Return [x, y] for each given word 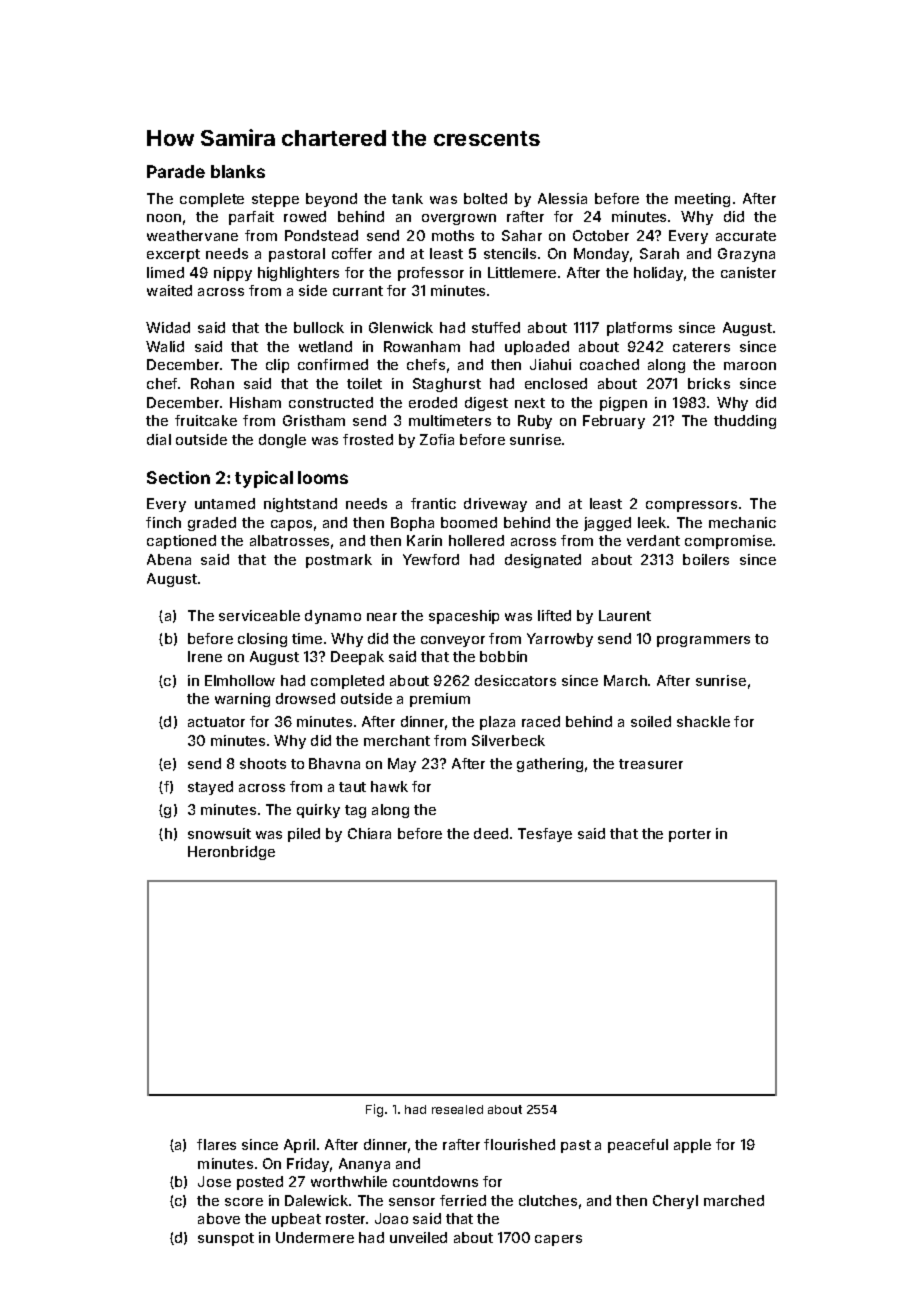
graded [212, 524]
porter [690, 835]
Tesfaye [545, 835]
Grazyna [746, 255]
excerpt [173, 255]
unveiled [418, 1237]
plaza [497, 723]
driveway [495, 505]
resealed [457, 1109]
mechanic [742, 522]
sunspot [226, 1239]
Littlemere [522, 272]
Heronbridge [231, 853]
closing [262, 640]
